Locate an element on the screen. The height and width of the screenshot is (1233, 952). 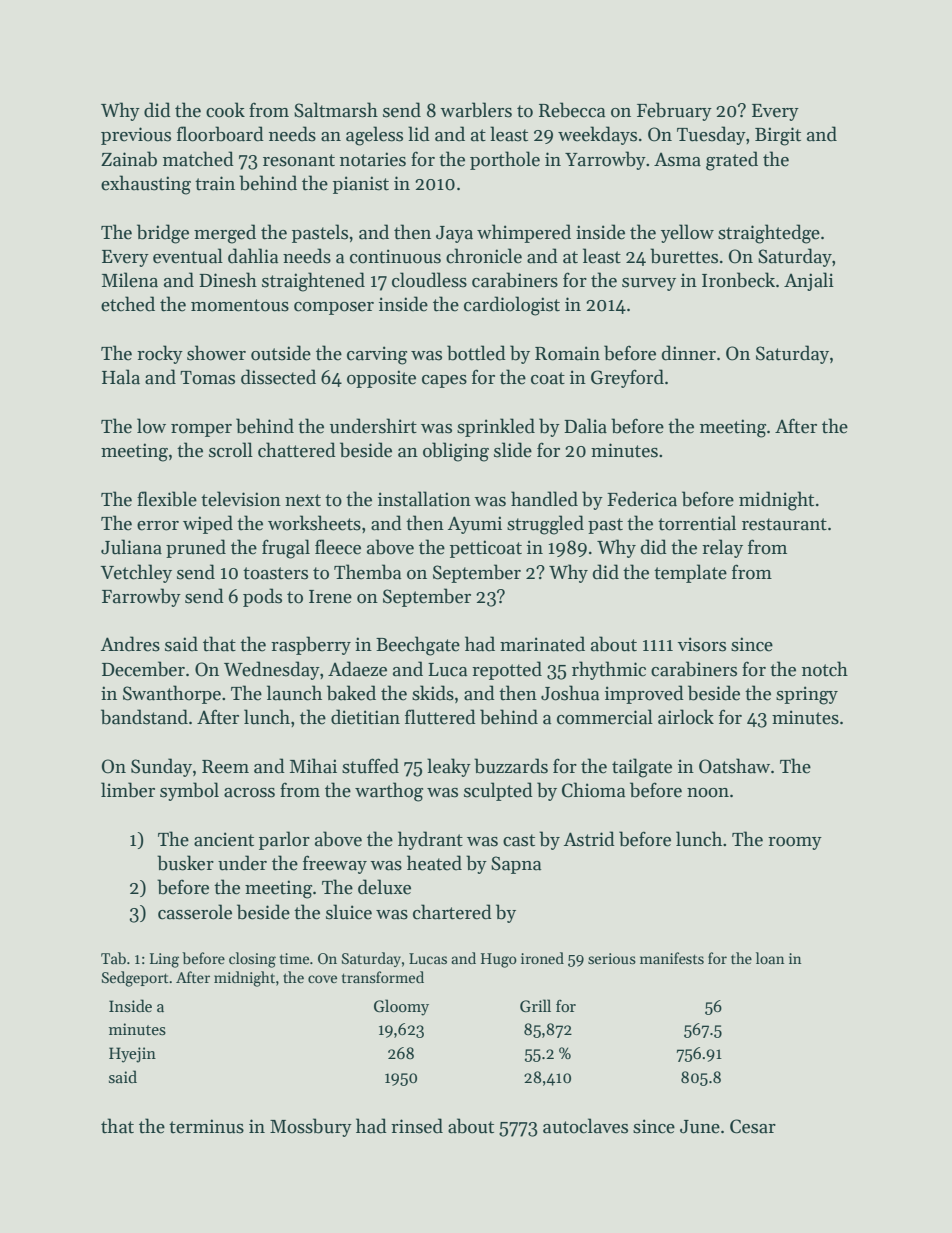
resonant is located at coordinates (299, 160).
